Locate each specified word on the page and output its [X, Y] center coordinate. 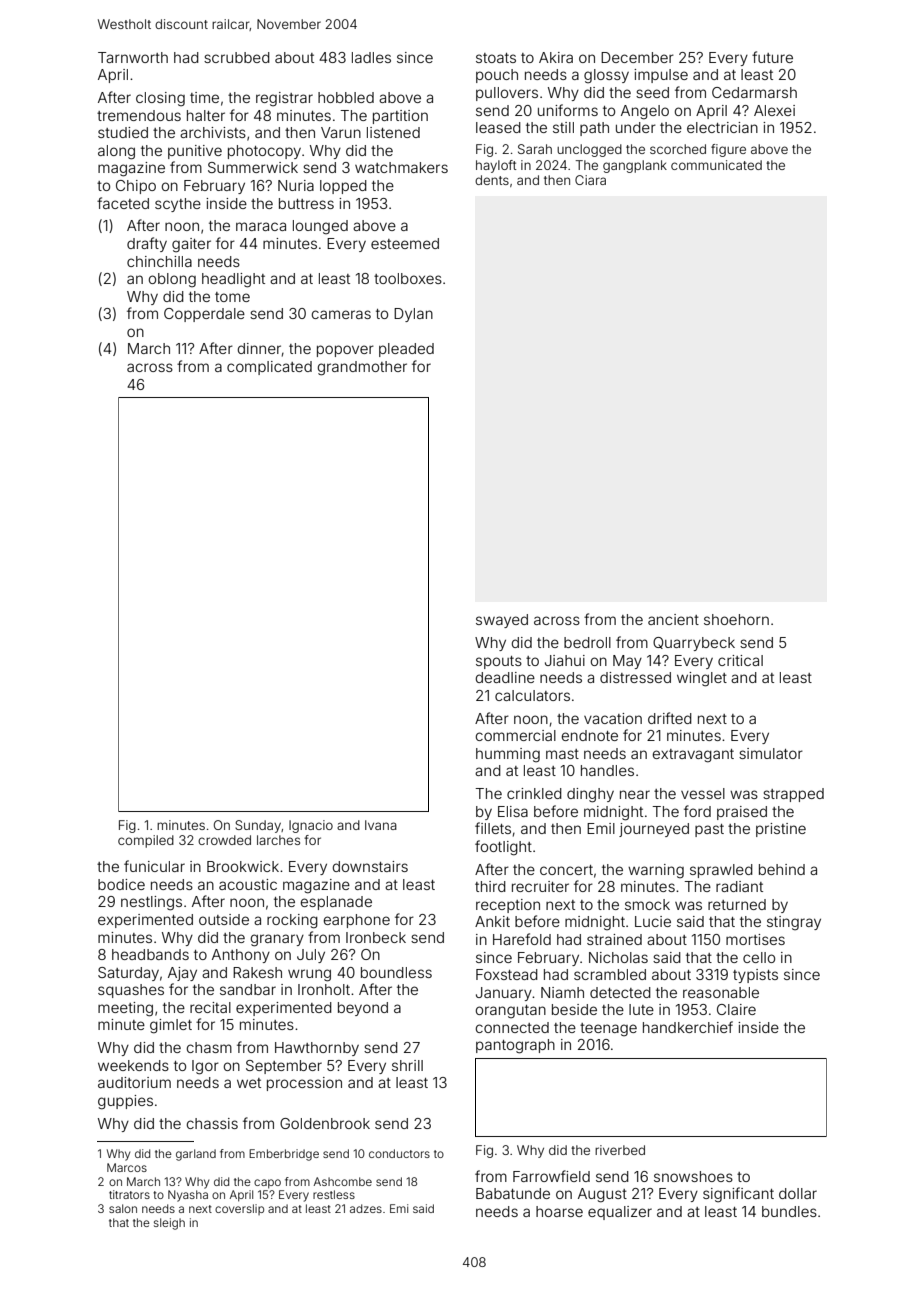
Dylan [413, 315]
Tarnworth [133, 57]
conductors [399, 1153]
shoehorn [736, 619]
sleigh [169, 1224]
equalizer [620, 1213]
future [772, 57]
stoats [496, 58]
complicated [269, 368]
